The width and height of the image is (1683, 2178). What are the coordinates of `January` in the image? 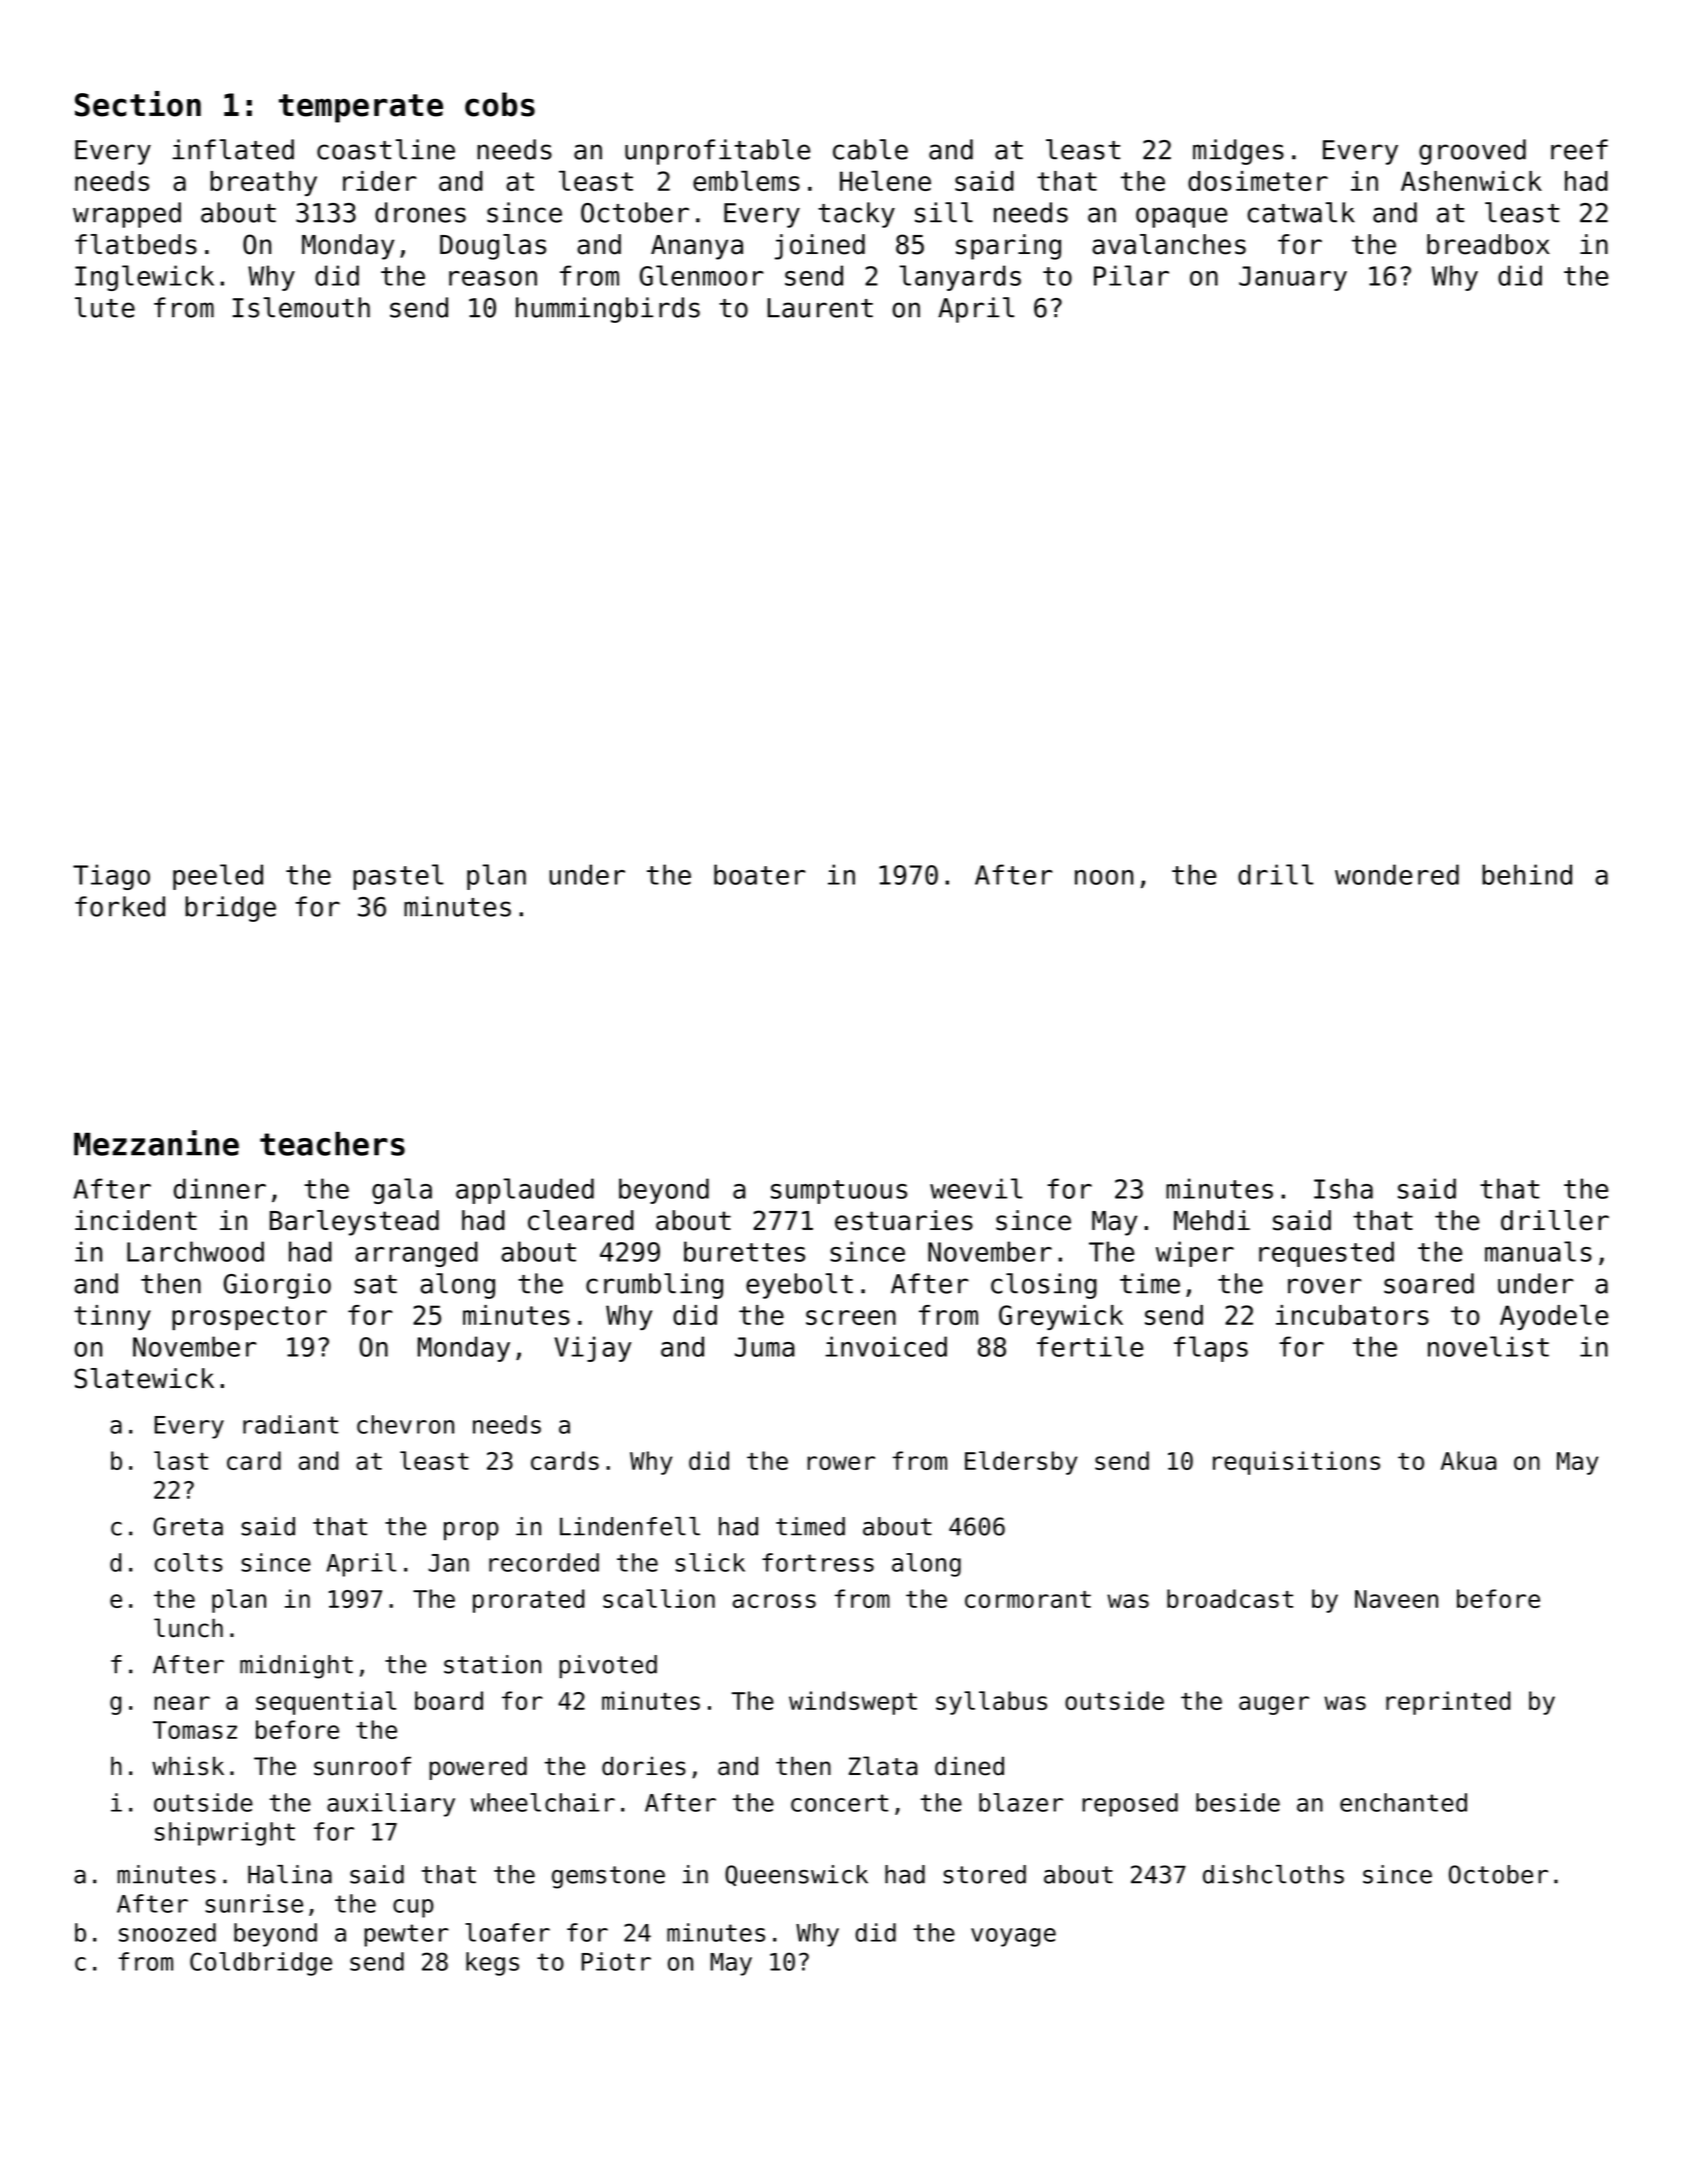 It's located at (1293, 278).
